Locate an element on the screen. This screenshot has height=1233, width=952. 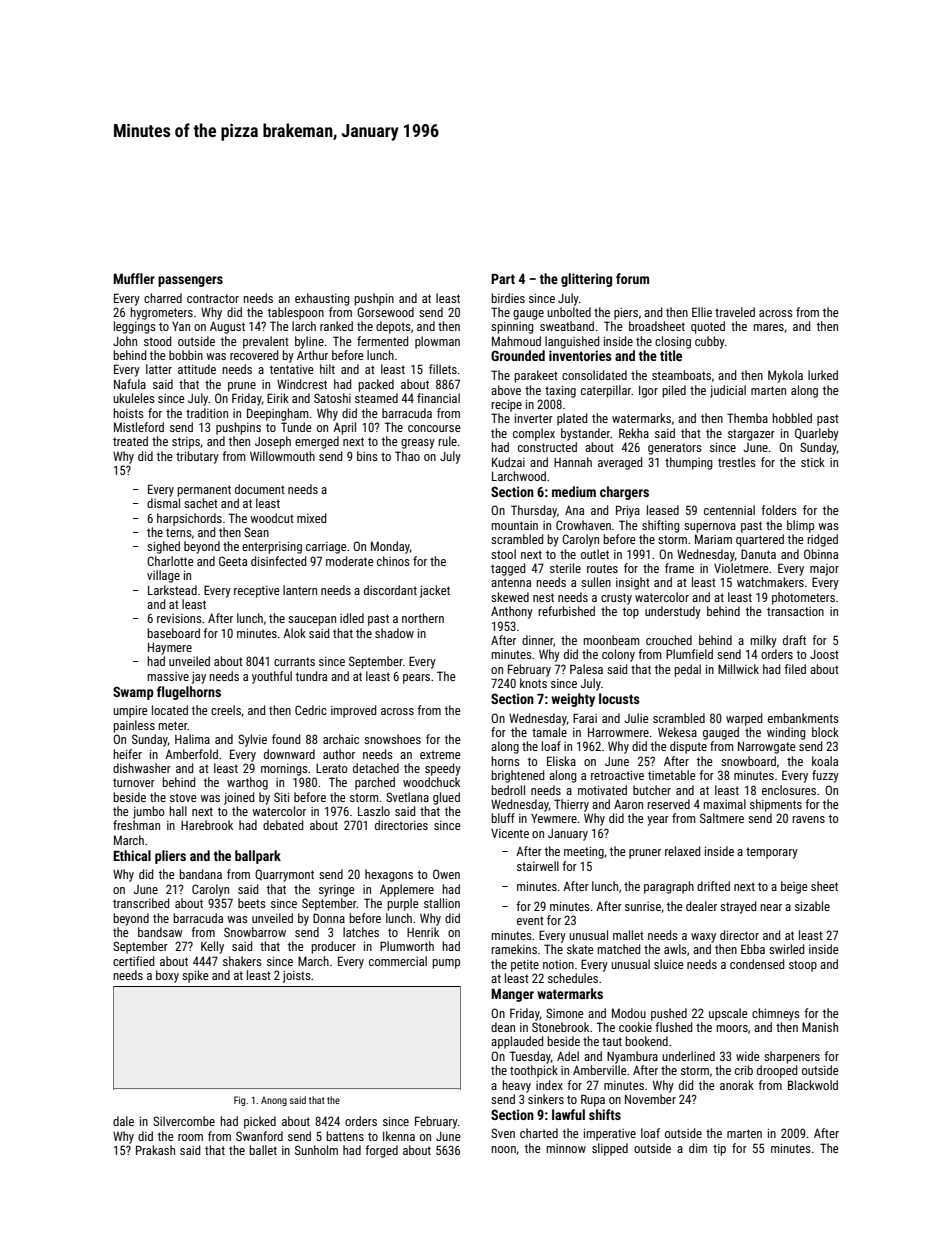
Wekesa is located at coordinates (677, 732).
